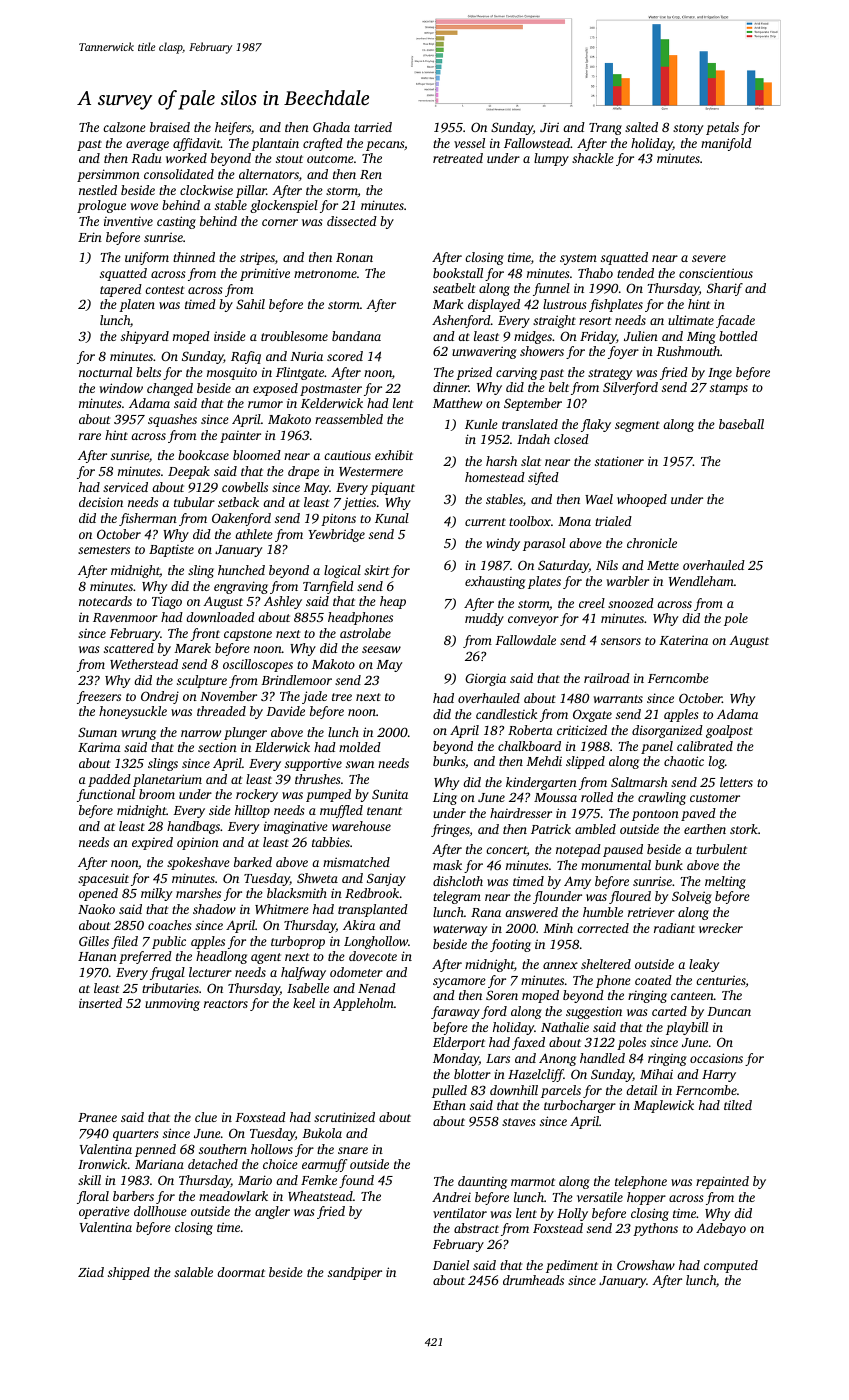 This image has width=849, height=1400. What do you see at coordinates (372, 893) in the image?
I see `Redbrook` at bounding box center [372, 893].
